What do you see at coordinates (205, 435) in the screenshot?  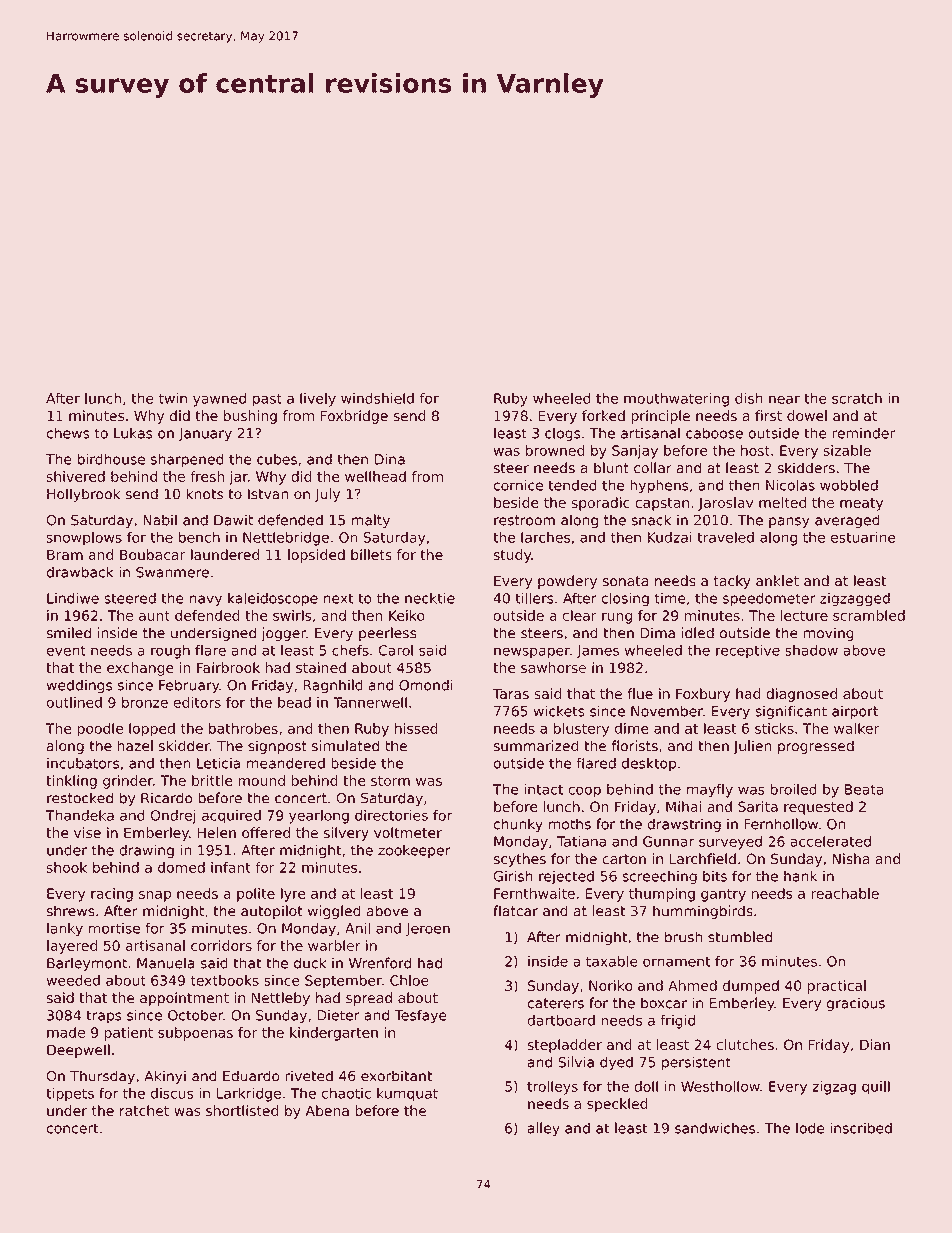 I see `January` at bounding box center [205, 435].
